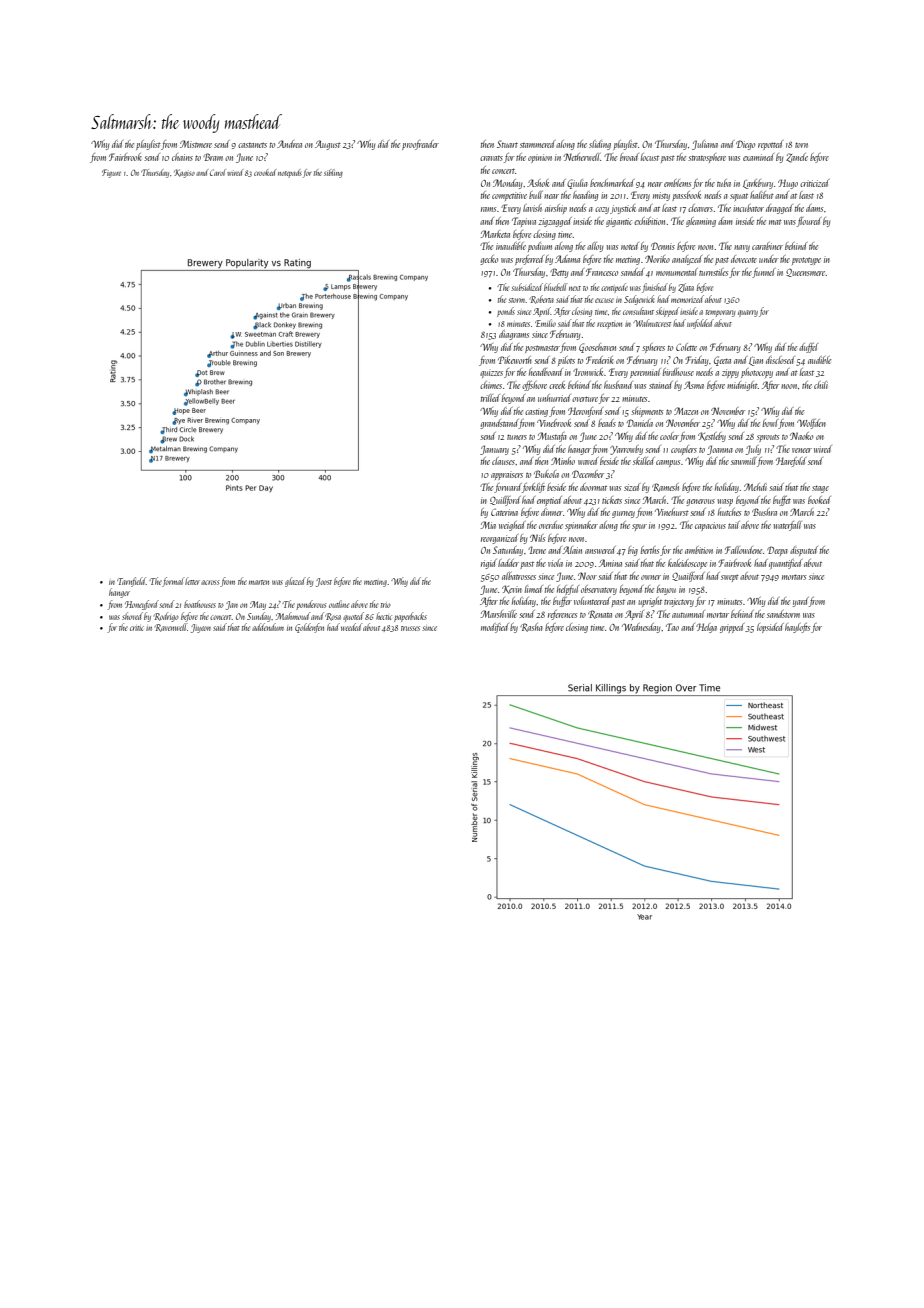 This image has height=1308, width=924. What do you see at coordinates (495, 628) in the image?
I see `modified` at bounding box center [495, 628].
